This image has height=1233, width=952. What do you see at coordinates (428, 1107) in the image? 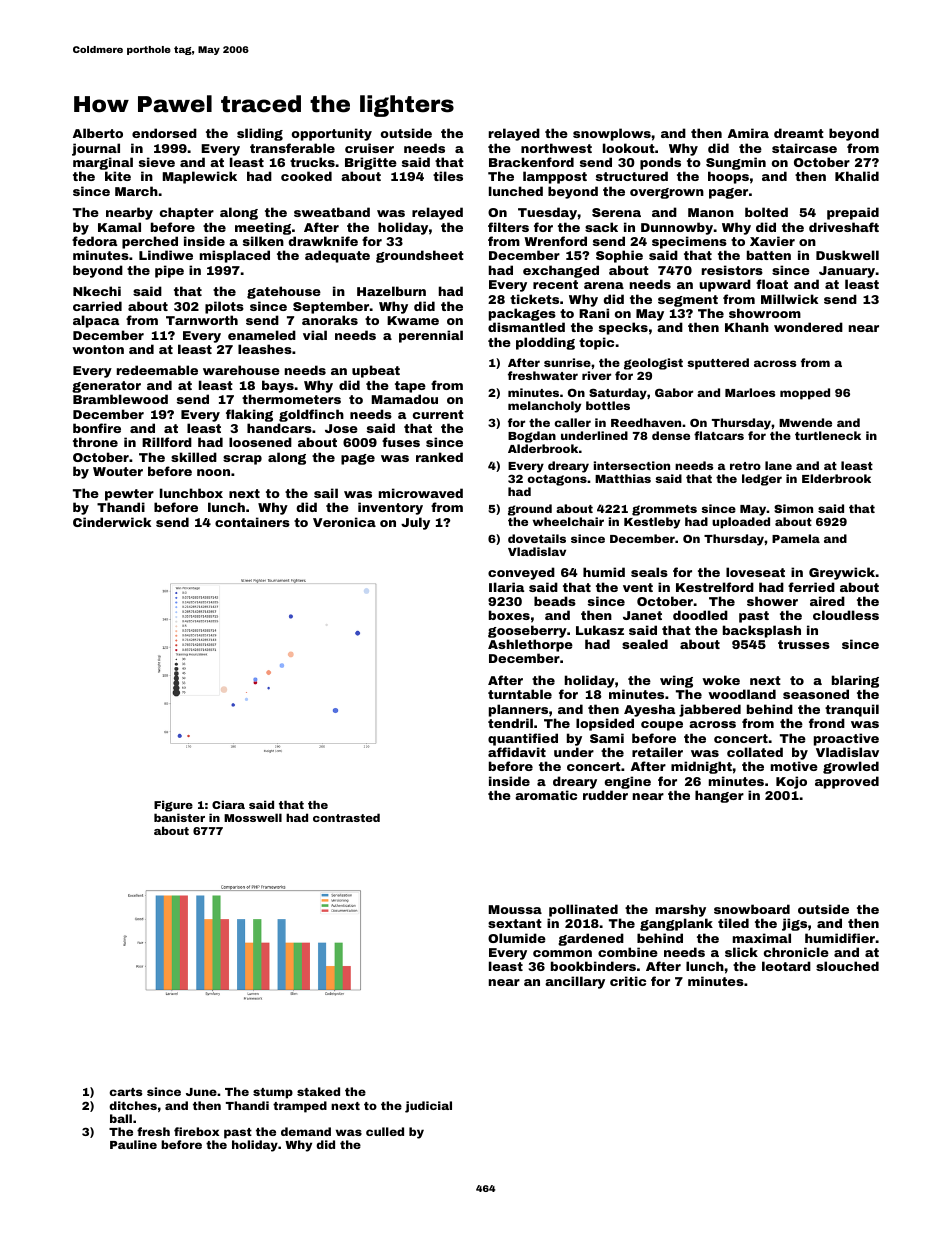
I see `judicial` at bounding box center [428, 1107].
